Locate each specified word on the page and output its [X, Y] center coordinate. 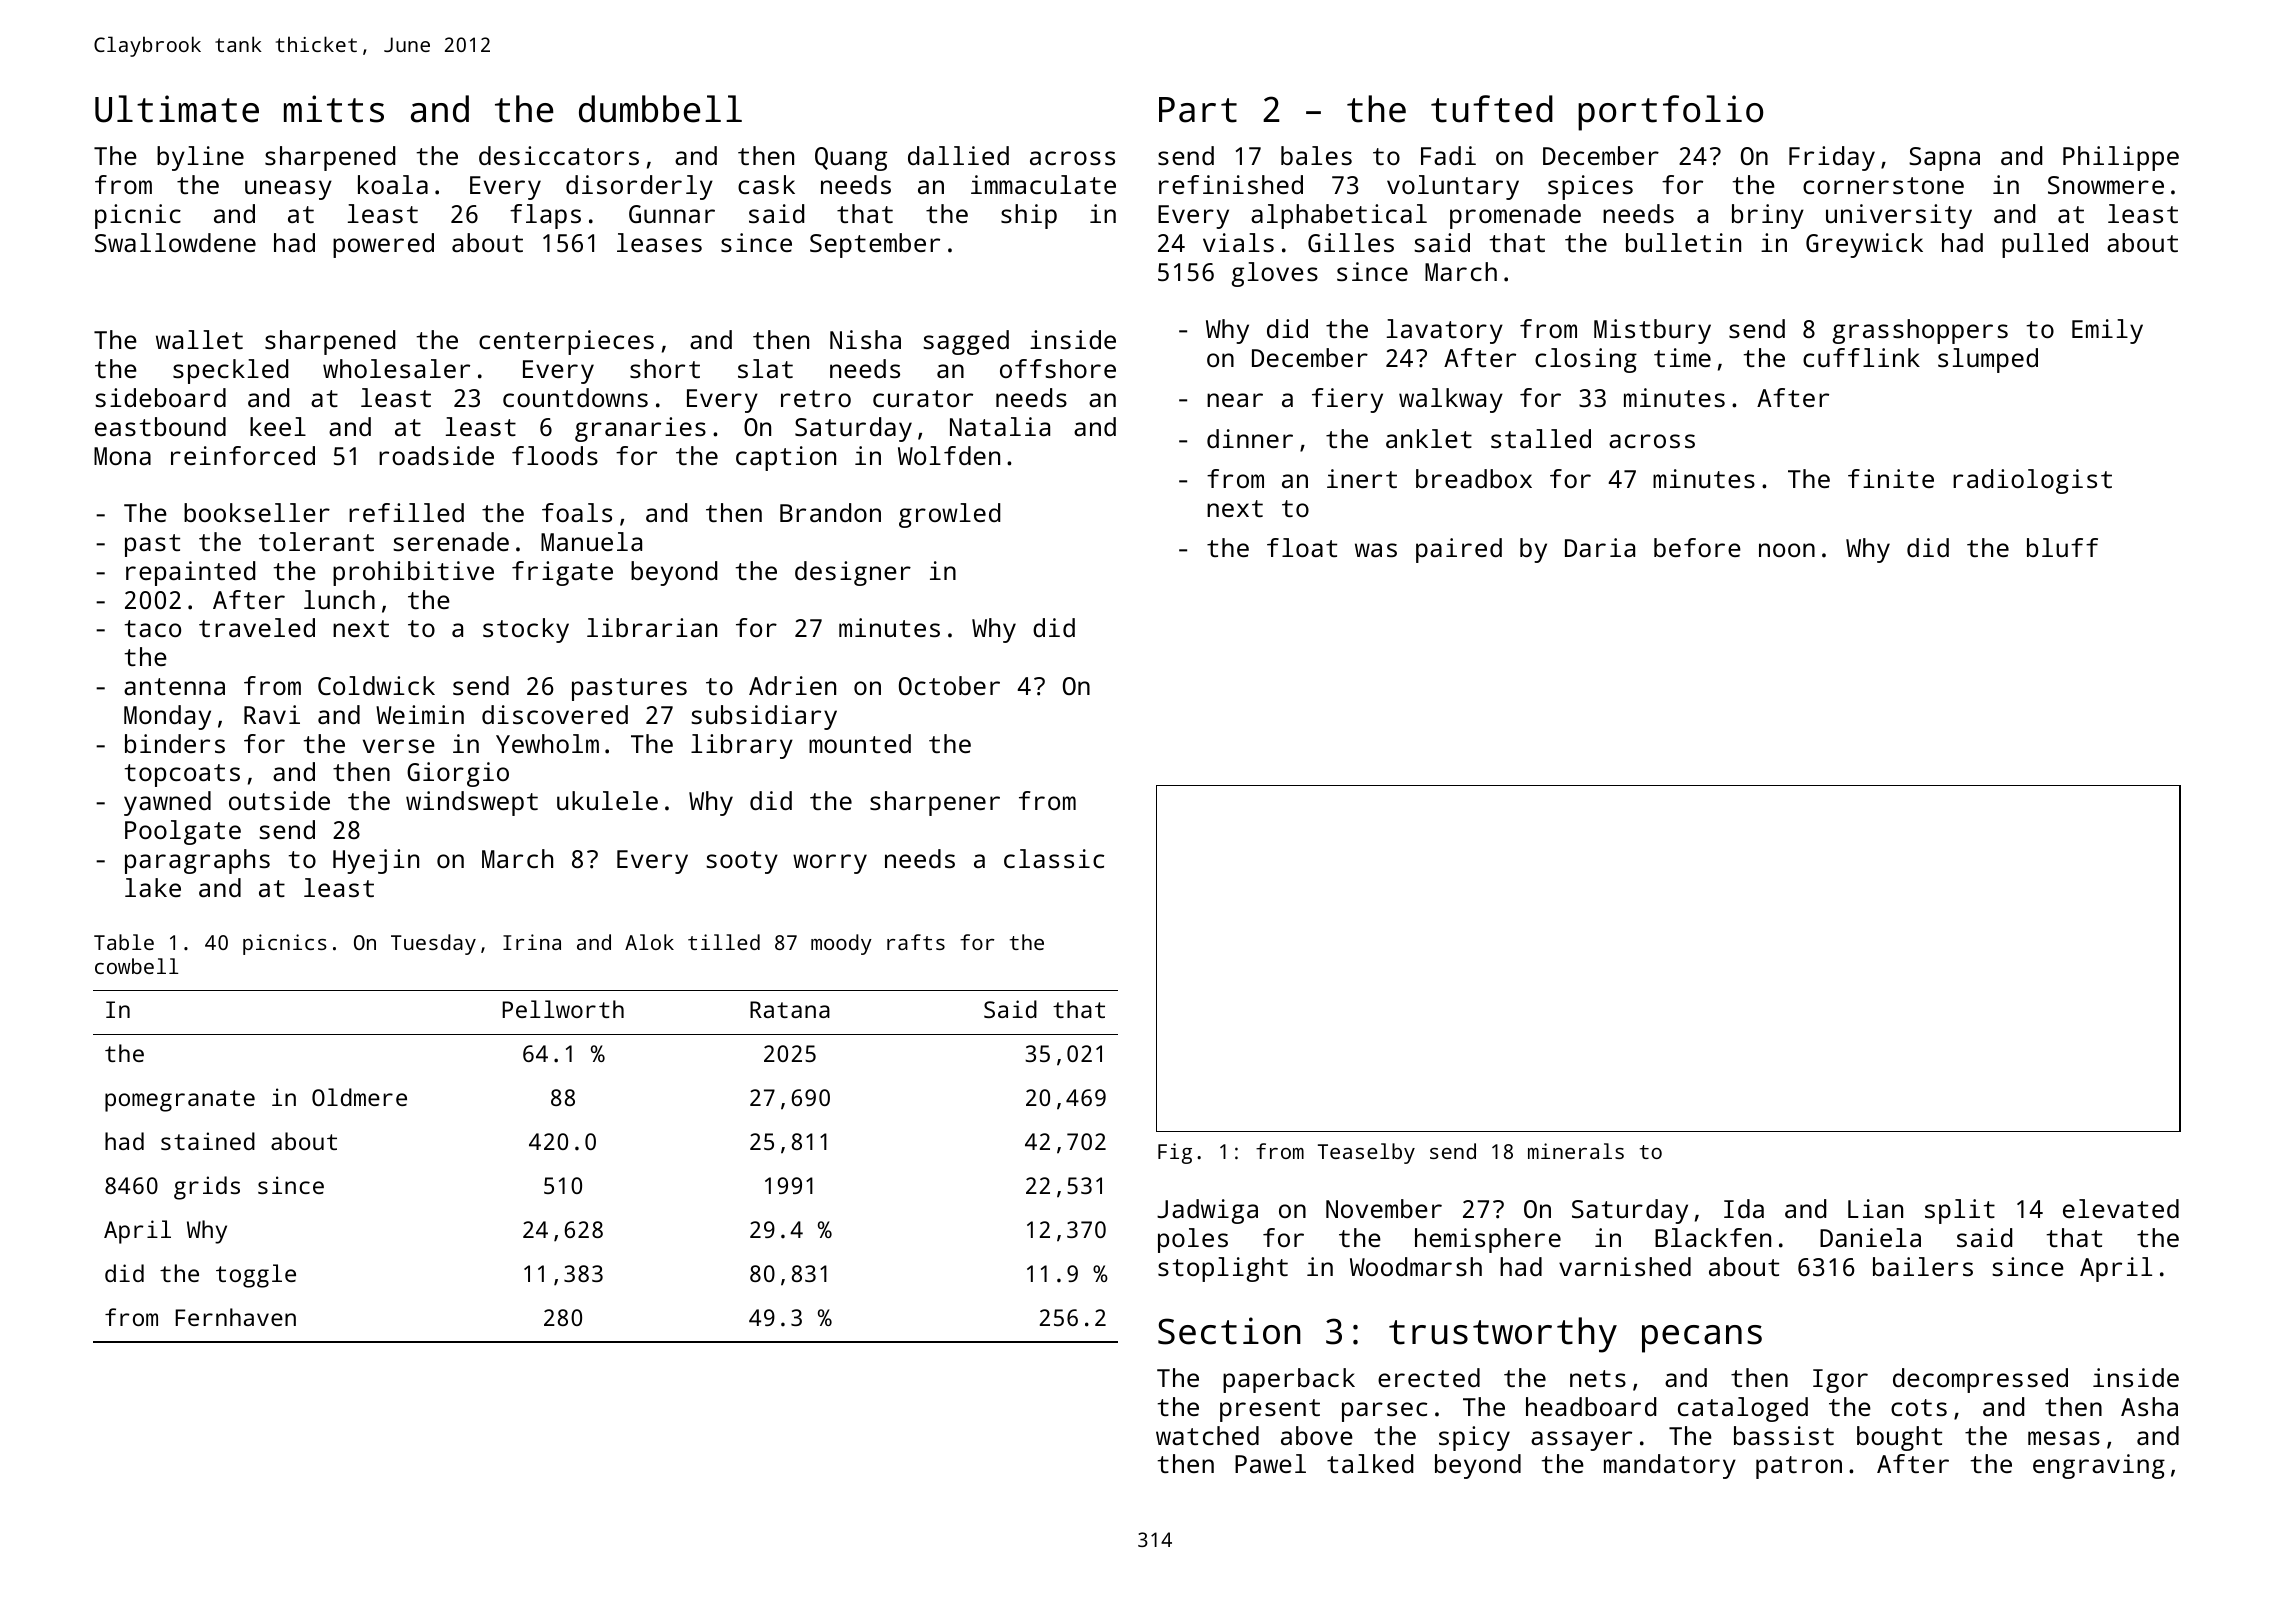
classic [1054, 858]
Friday [1832, 158]
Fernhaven [235, 1317]
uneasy [288, 190]
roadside [436, 455]
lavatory [1445, 331]
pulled [2045, 245]
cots [1919, 1407]
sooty [742, 862]
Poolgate [183, 832]
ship [1029, 216]
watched [1207, 1435]
